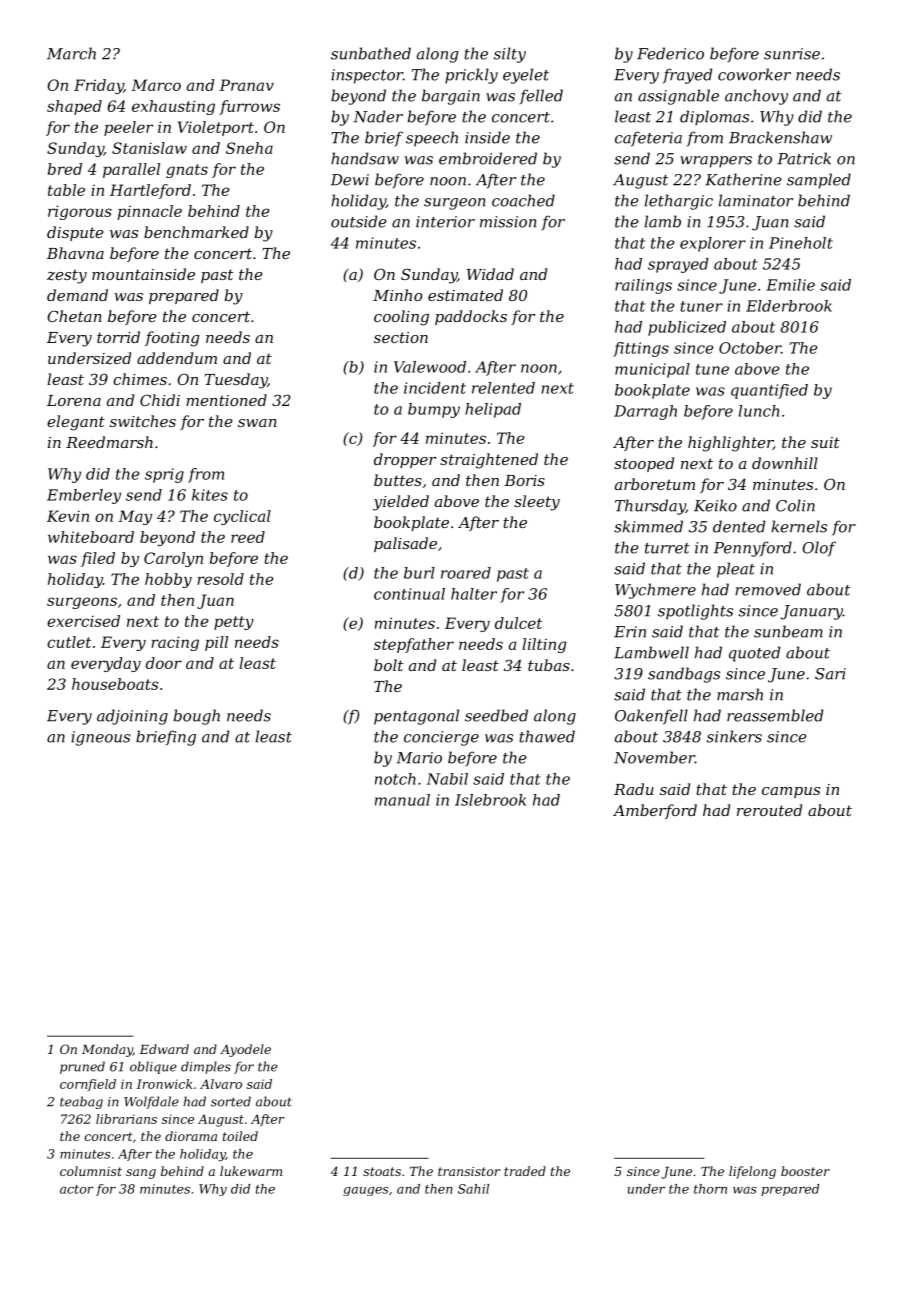 Image resolution: width=908 pixels, height=1316 pixels. Describe the element at coordinates (756, 97) in the screenshot. I see `anchovy` at that location.
